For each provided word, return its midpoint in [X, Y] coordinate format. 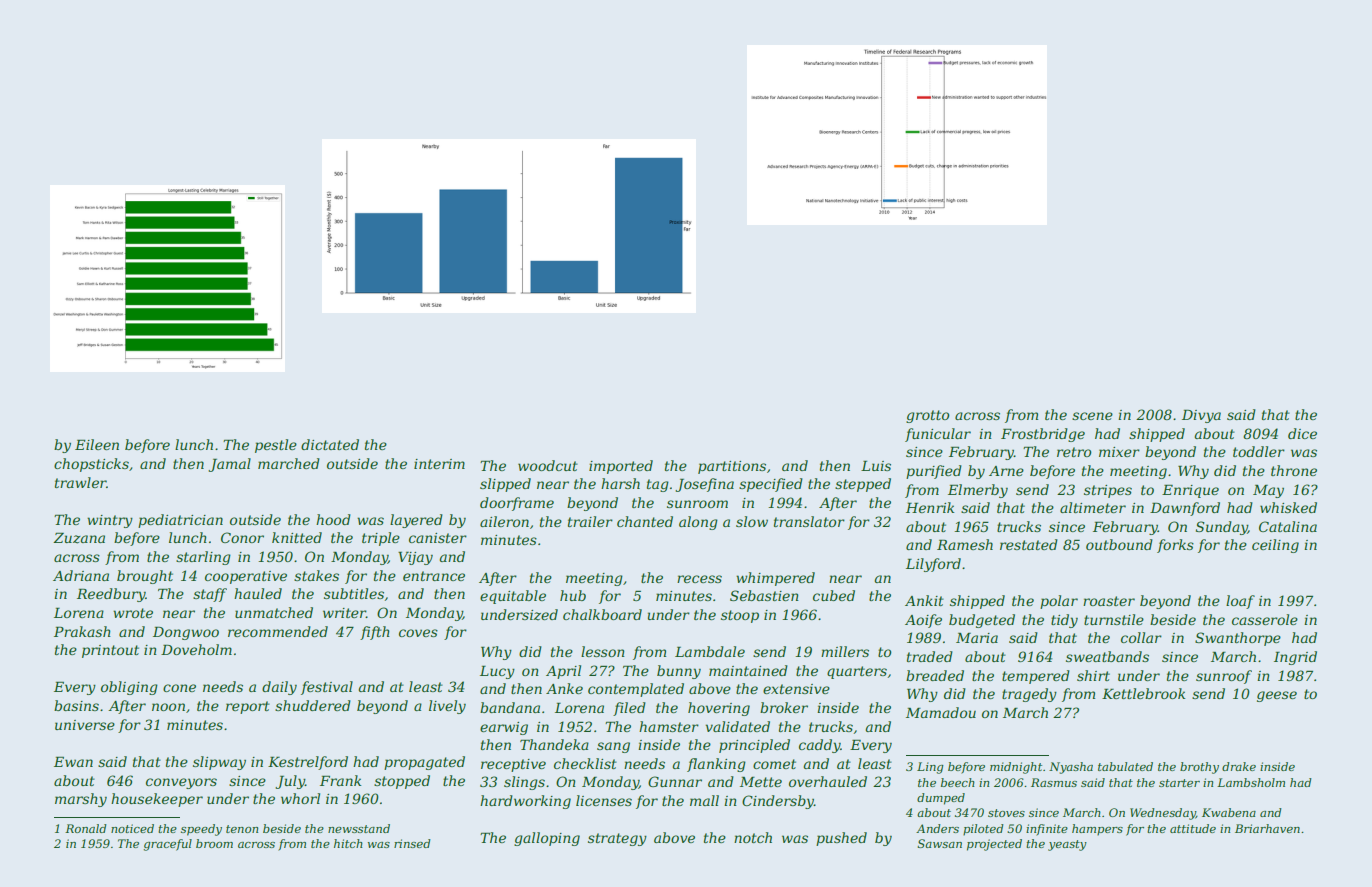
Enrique [1190, 491]
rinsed [412, 843]
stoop [740, 616]
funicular [938, 435]
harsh [620, 483]
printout [110, 651]
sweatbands [1107, 656]
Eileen [97, 444]
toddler [1259, 451]
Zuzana [79, 538]
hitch [348, 843]
